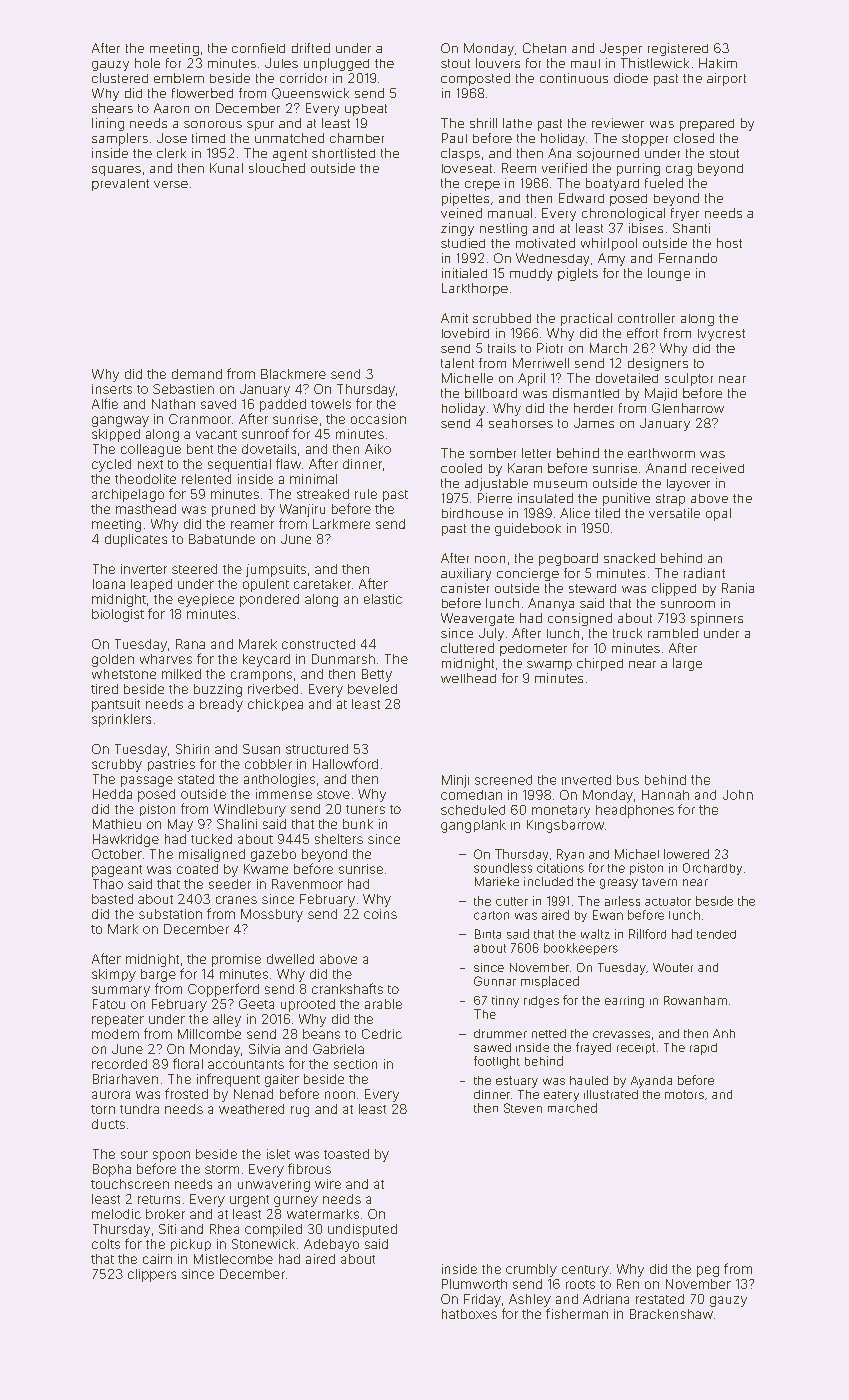  I want to click on Minji, so click(455, 781).
